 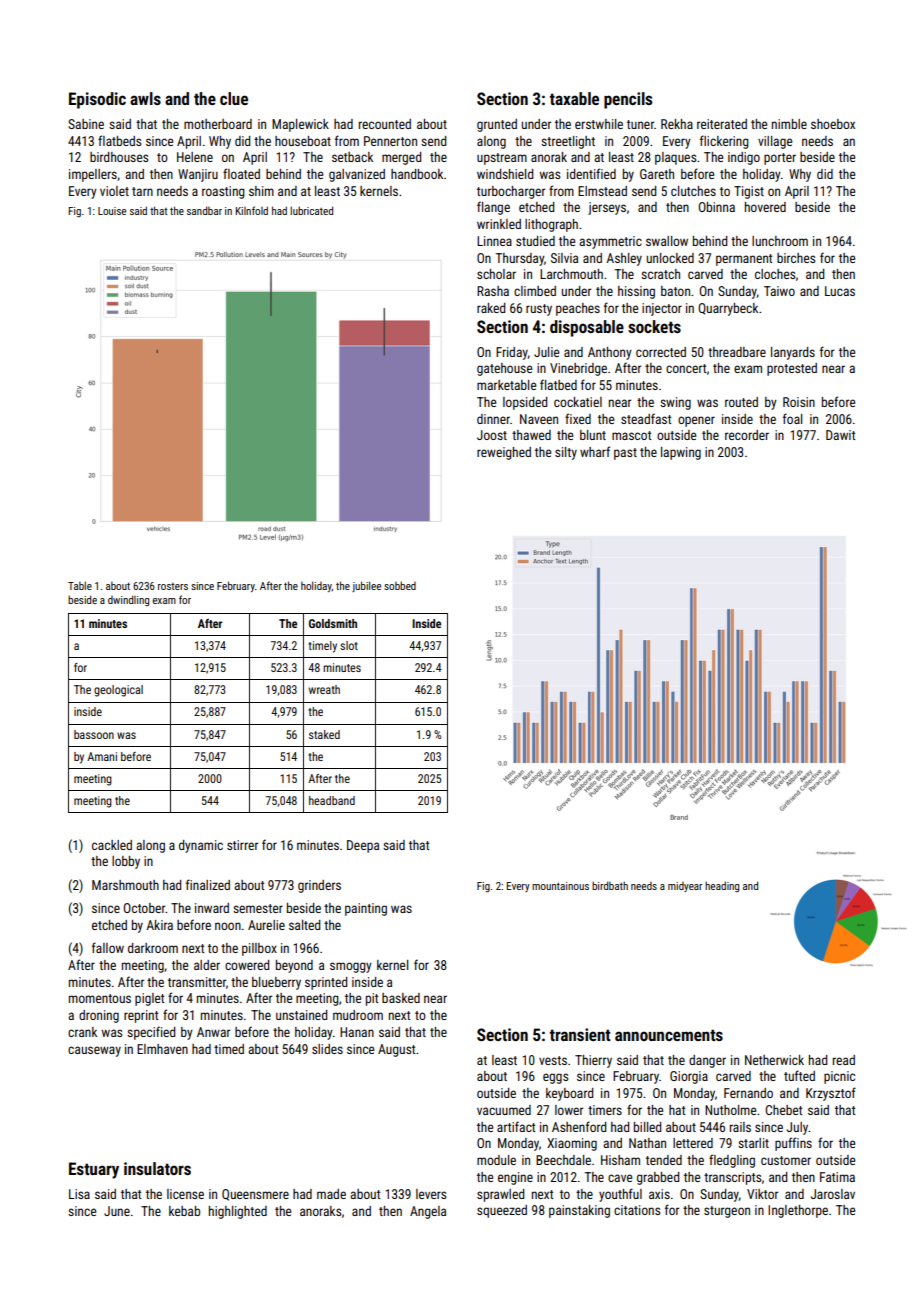 I want to click on awls, so click(x=145, y=98).
